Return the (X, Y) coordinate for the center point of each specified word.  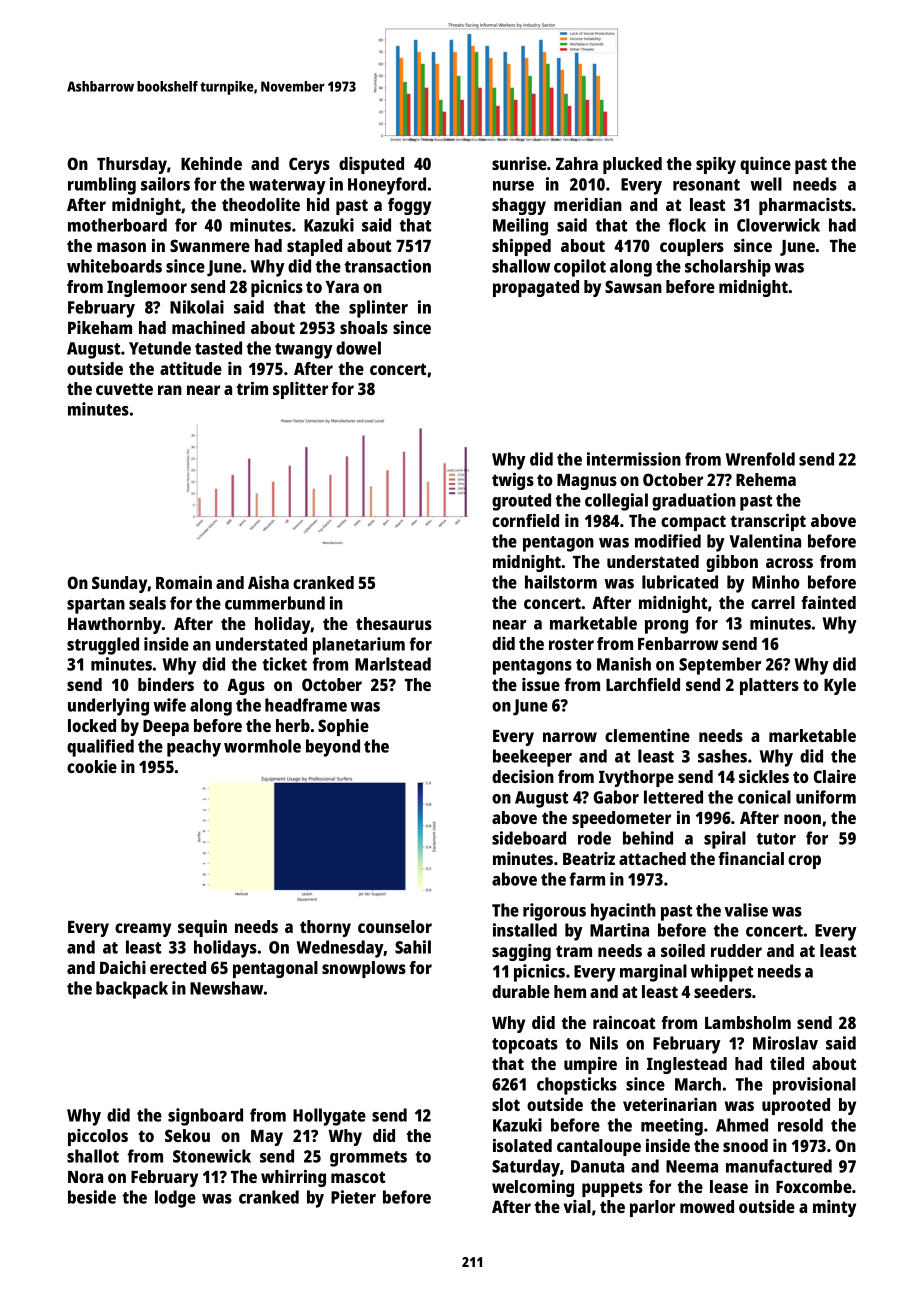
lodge (175, 1199)
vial (577, 1206)
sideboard (529, 838)
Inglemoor (147, 288)
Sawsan (633, 286)
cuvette (124, 389)
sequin (202, 928)
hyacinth (623, 912)
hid (318, 204)
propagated (536, 288)
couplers (692, 247)
